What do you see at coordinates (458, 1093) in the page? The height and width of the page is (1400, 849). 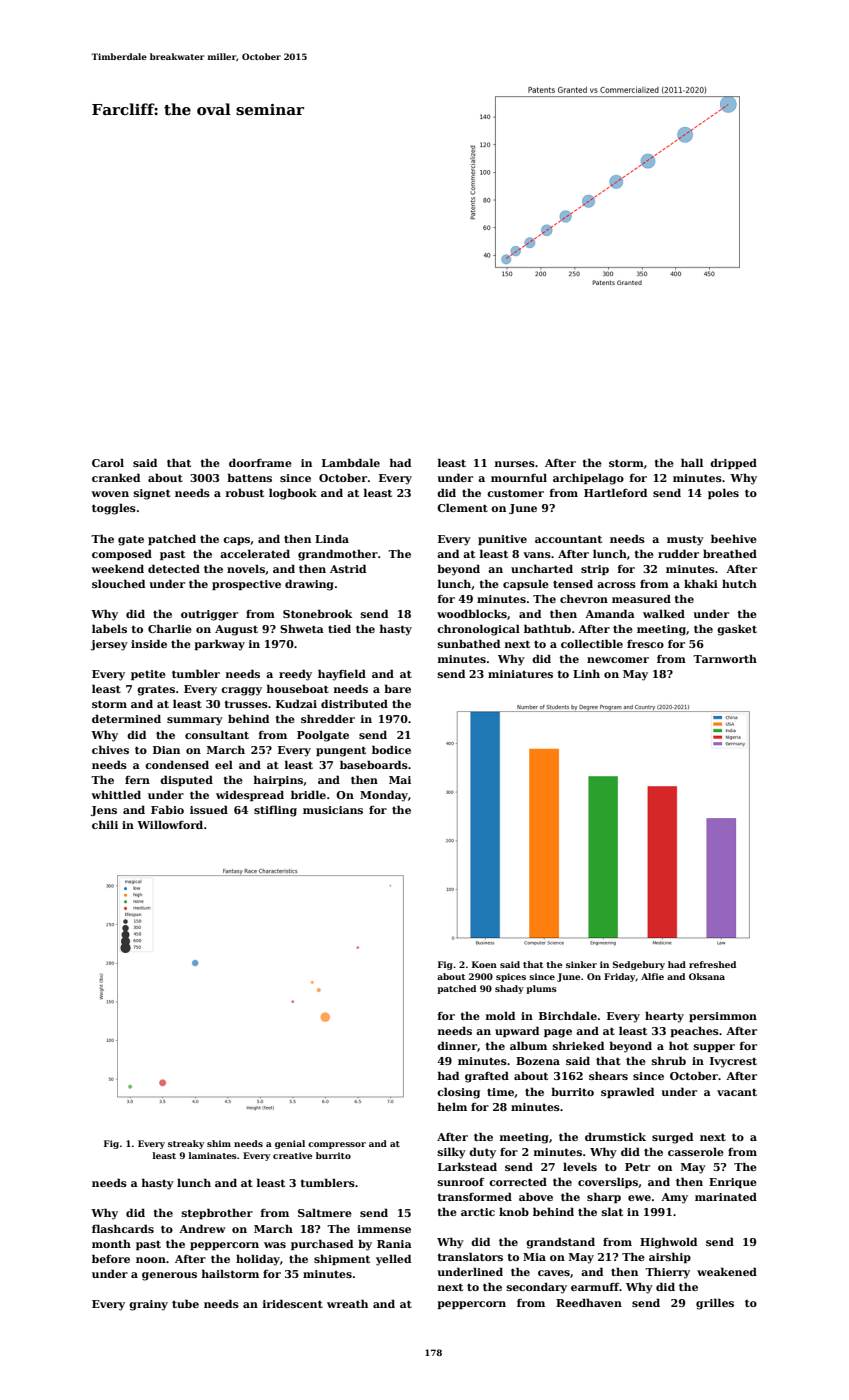 I see `closing` at bounding box center [458, 1093].
